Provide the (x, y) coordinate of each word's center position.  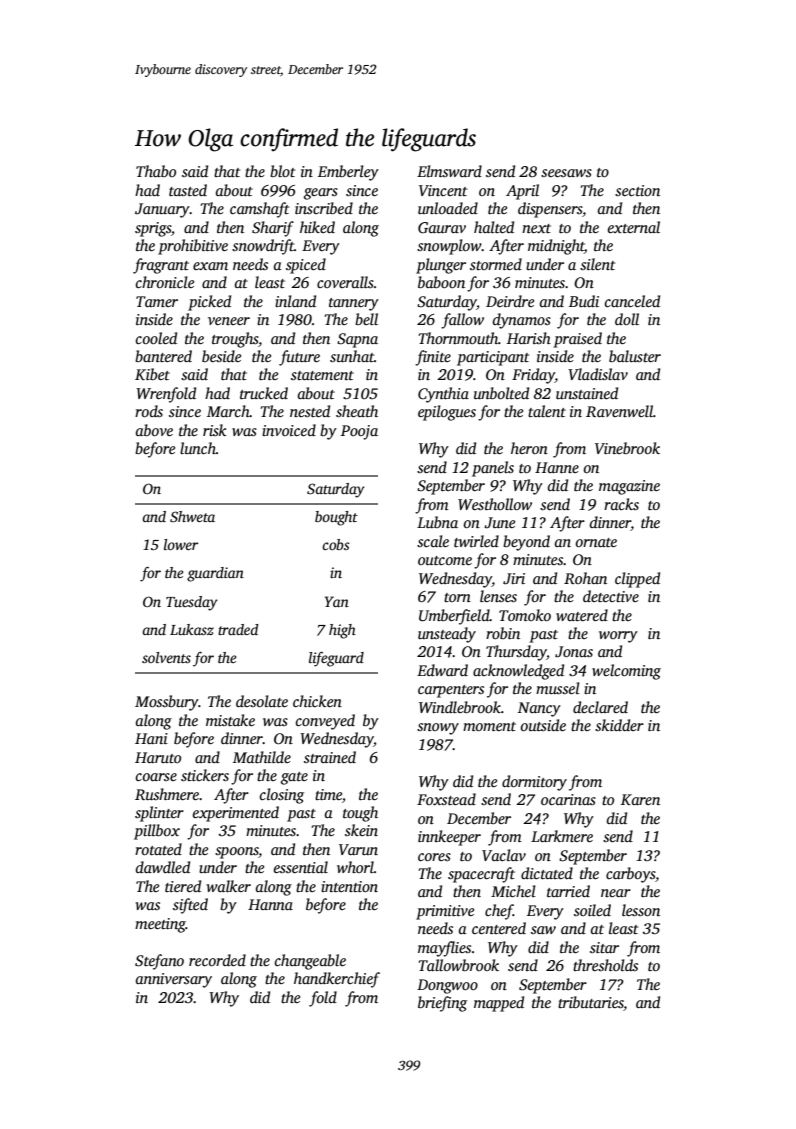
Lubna (437, 522)
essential (301, 867)
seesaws (566, 173)
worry (618, 637)
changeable (310, 962)
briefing (442, 1004)
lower (181, 544)
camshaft (259, 210)
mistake (230, 720)
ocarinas (568, 799)
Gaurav (442, 228)
